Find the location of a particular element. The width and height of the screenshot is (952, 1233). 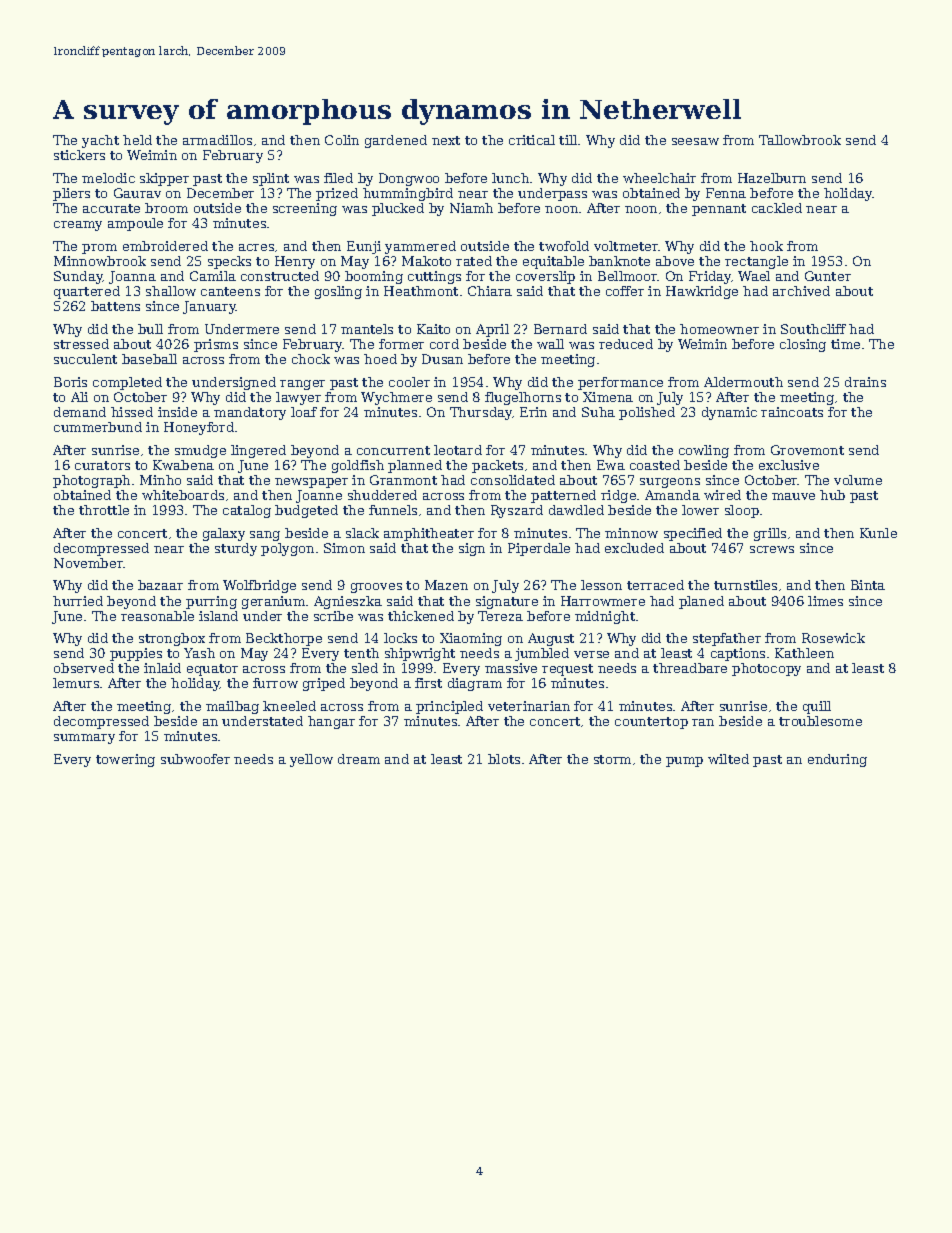

lunch is located at coordinates (510, 178).
